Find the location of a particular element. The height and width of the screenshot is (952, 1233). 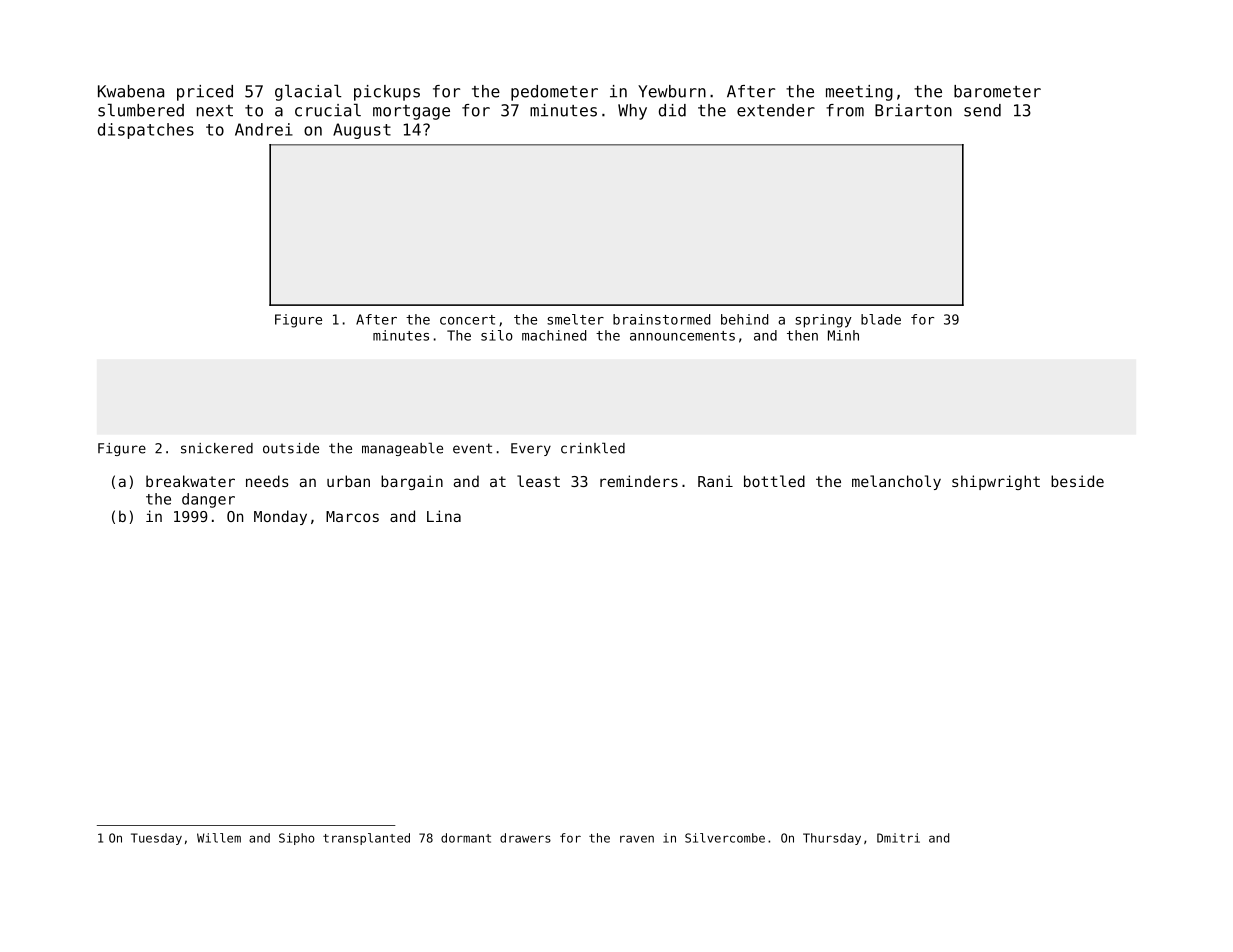

Dmitri is located at coordinates (898, 838).
